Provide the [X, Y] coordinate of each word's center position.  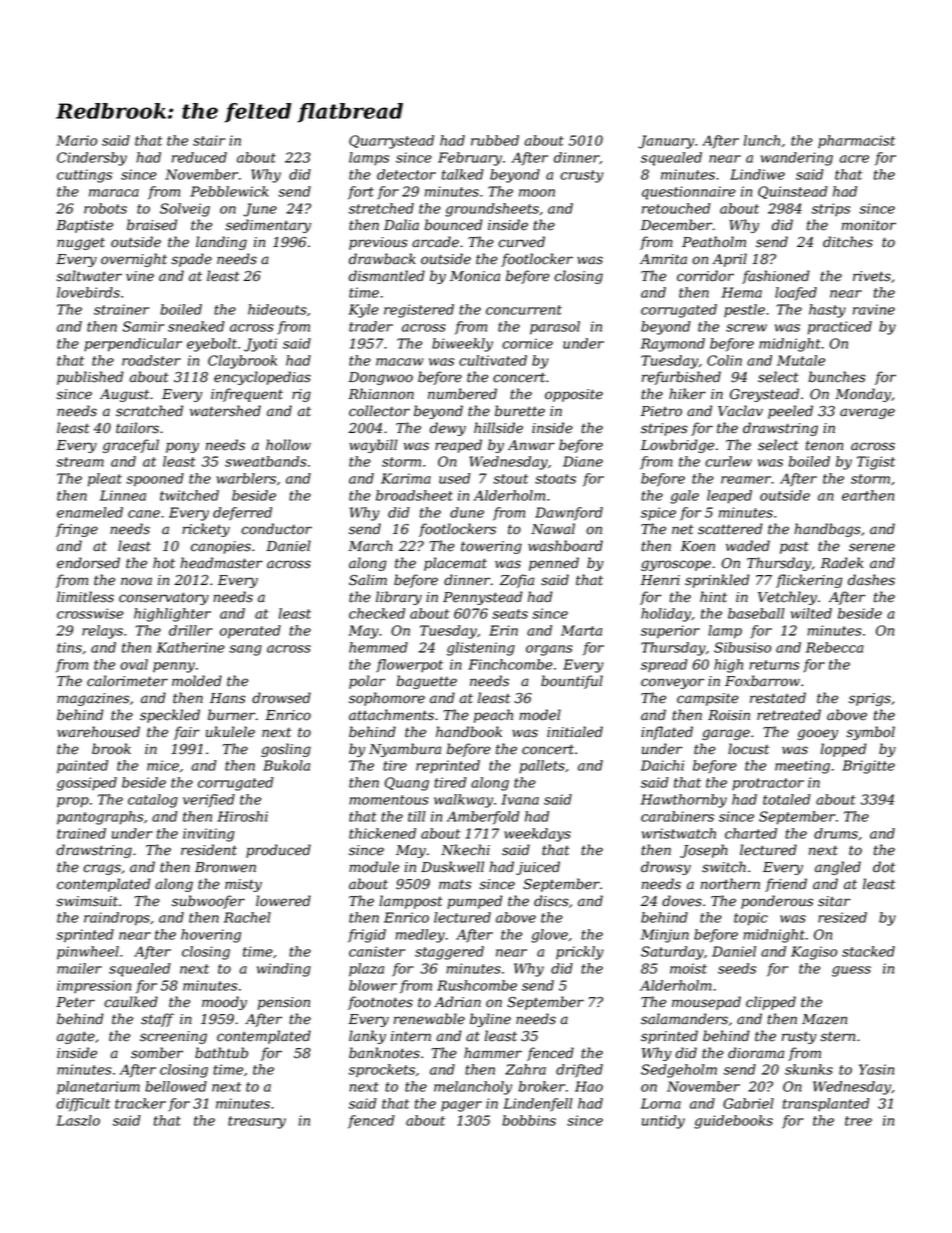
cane [144, 514]
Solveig [185, 210]
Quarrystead [391, 142]
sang [245, 650]
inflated [667, 733]
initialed [575, 732]
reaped [458, 446]
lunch [762, 140]
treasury [257, 1122]
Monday [863, 395]
